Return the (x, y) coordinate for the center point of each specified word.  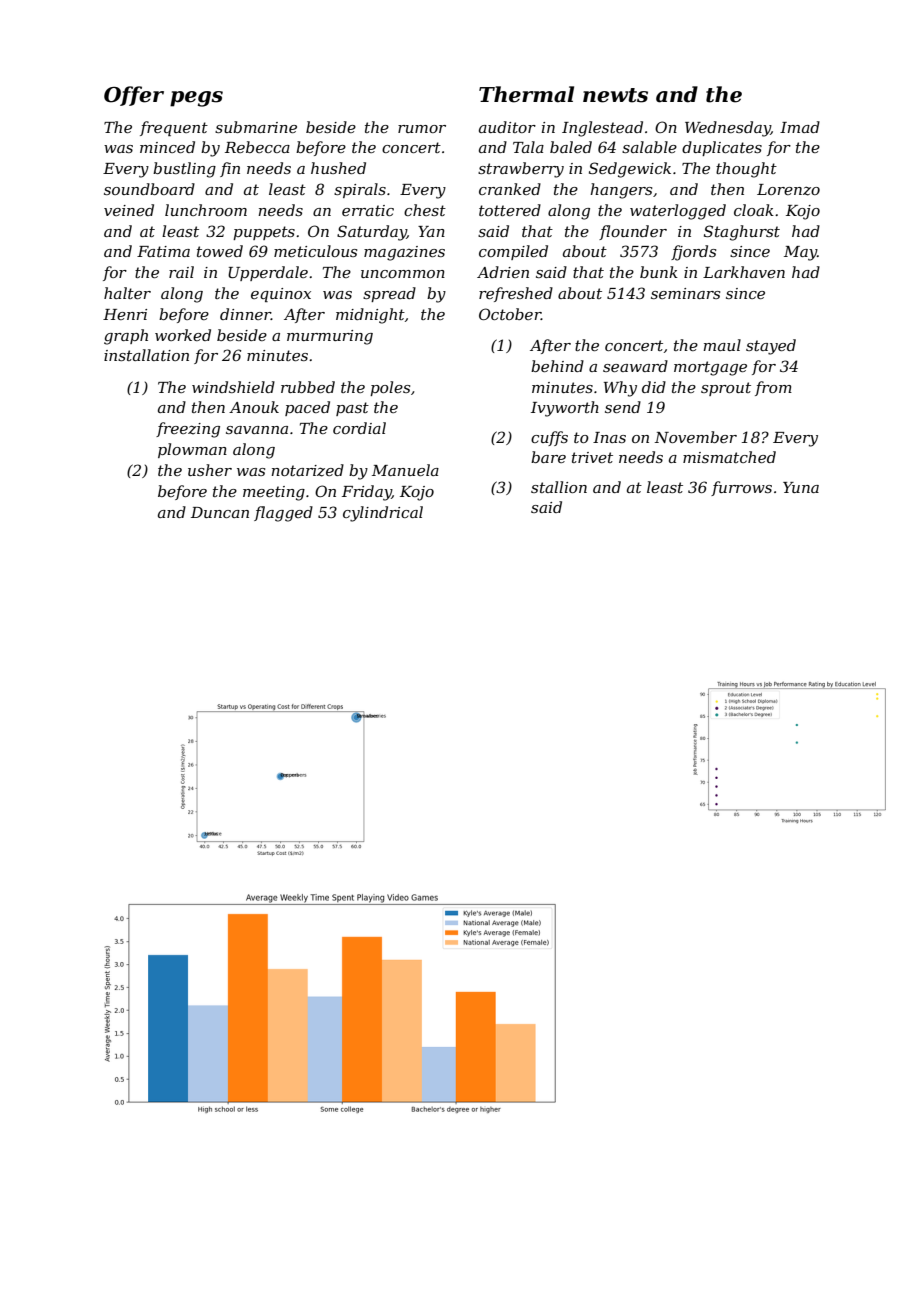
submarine (256, 127)
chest (425, 210)
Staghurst (742, 233)
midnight (370, 316)
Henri (125, 314)
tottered (510, 210)
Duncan (220, 512)
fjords (693, 253)
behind (557, 366)
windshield (233, 387)
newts (615, 95)
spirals (360, 190)
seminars (685, 293)
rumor (422, 129)
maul (722, 345)
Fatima (163, 251)
